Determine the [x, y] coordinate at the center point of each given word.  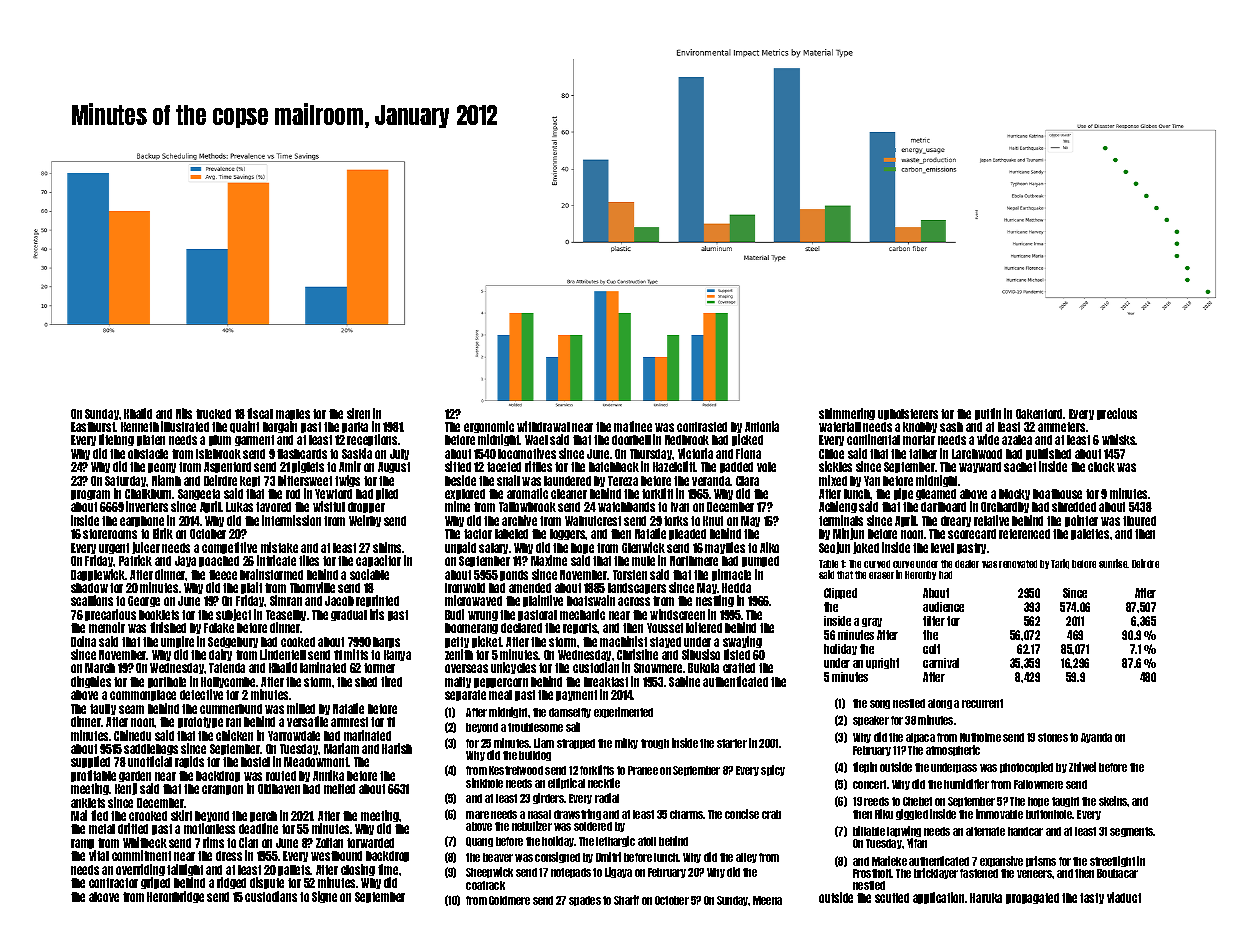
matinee [633, 426]
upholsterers [908, 414]
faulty [103, 709]
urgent [114, 548]
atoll [647, 841]
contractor [113, 883]
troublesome [535, 727]
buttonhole [1049, 814]
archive [519, 520]
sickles [835, 466]
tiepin [865, 767]
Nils [184, 413]
